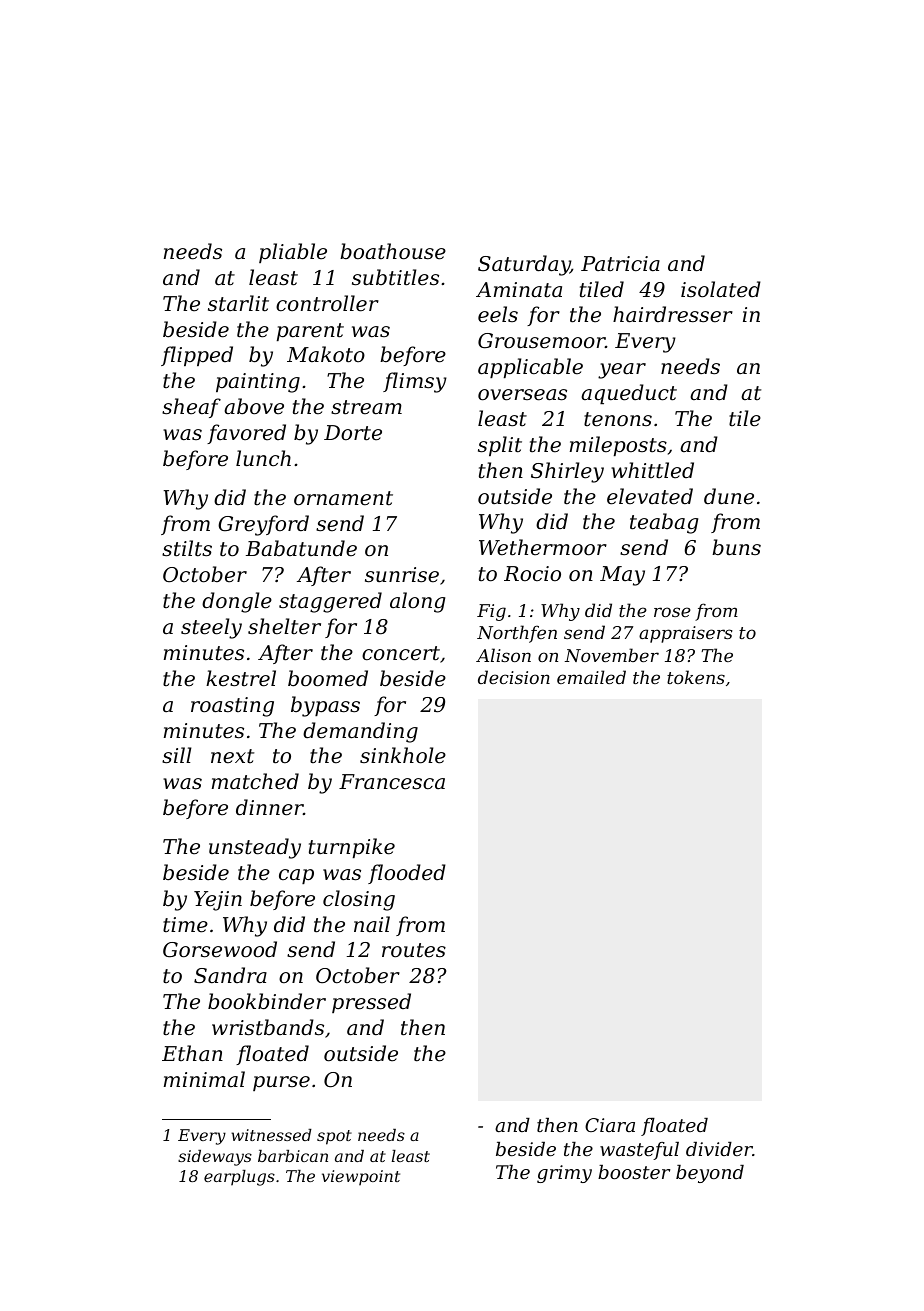  What do you see at coordinates (622, 371) in the screenshot?
I see `year` at bounding box center [622, 371].
